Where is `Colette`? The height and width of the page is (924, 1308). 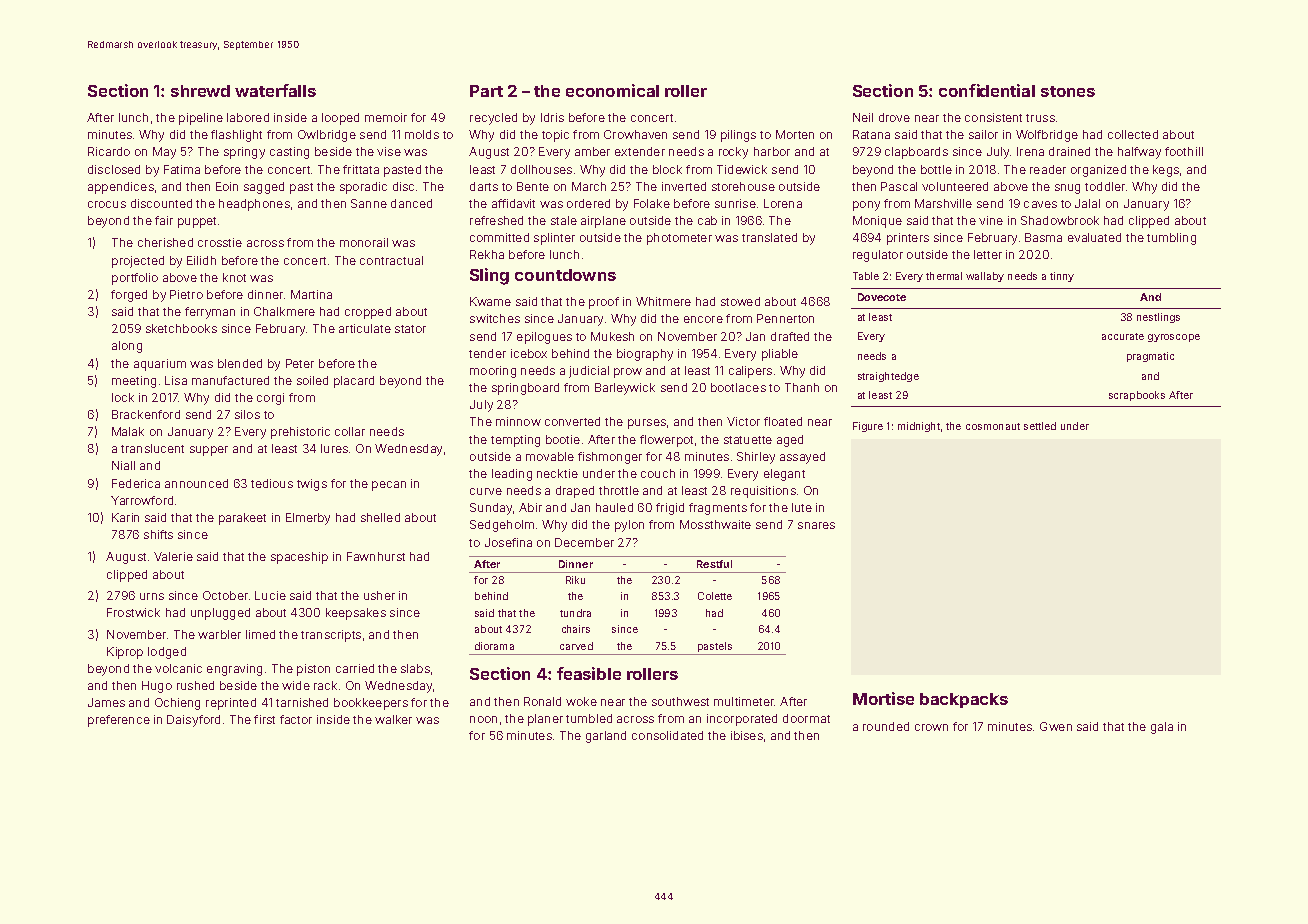 Colette is located at coordinates (715, 596).
